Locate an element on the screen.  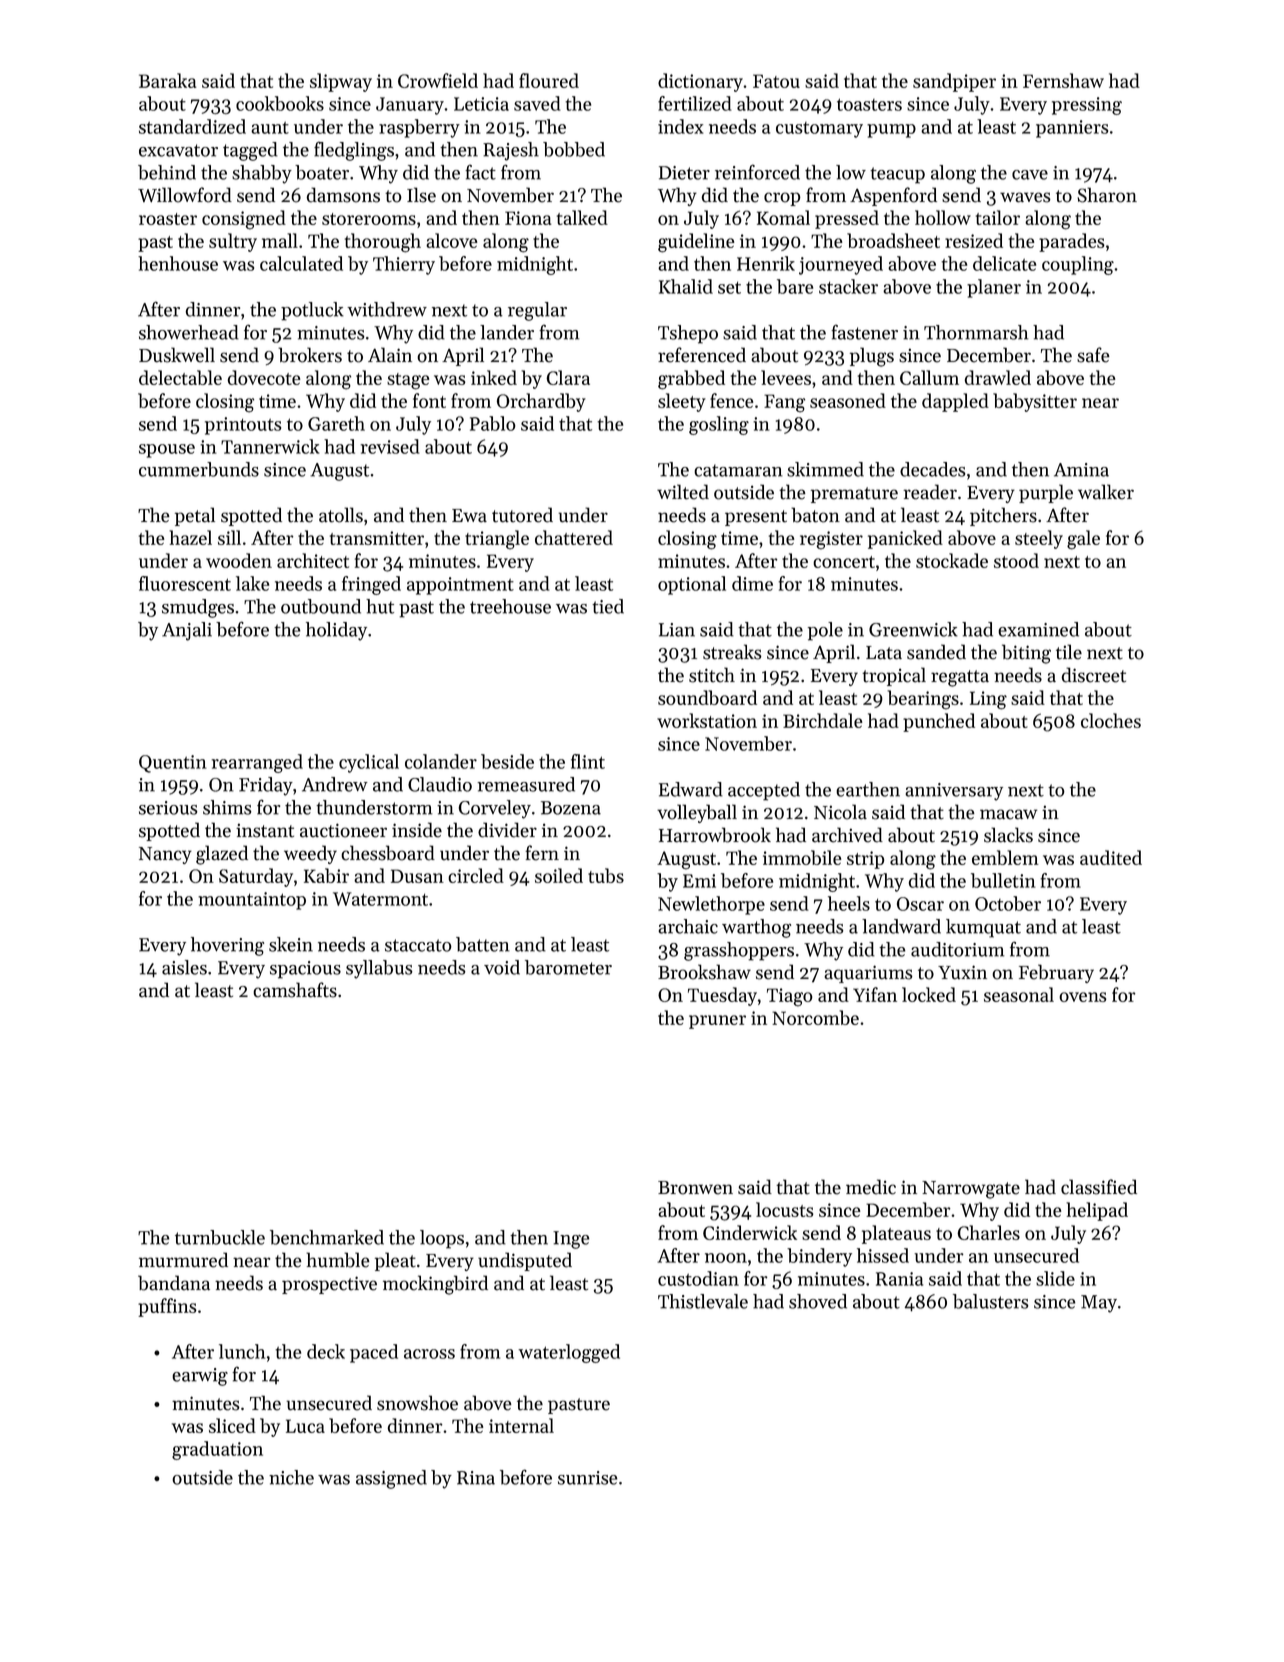
boater is located at coordinates (322, 172).
